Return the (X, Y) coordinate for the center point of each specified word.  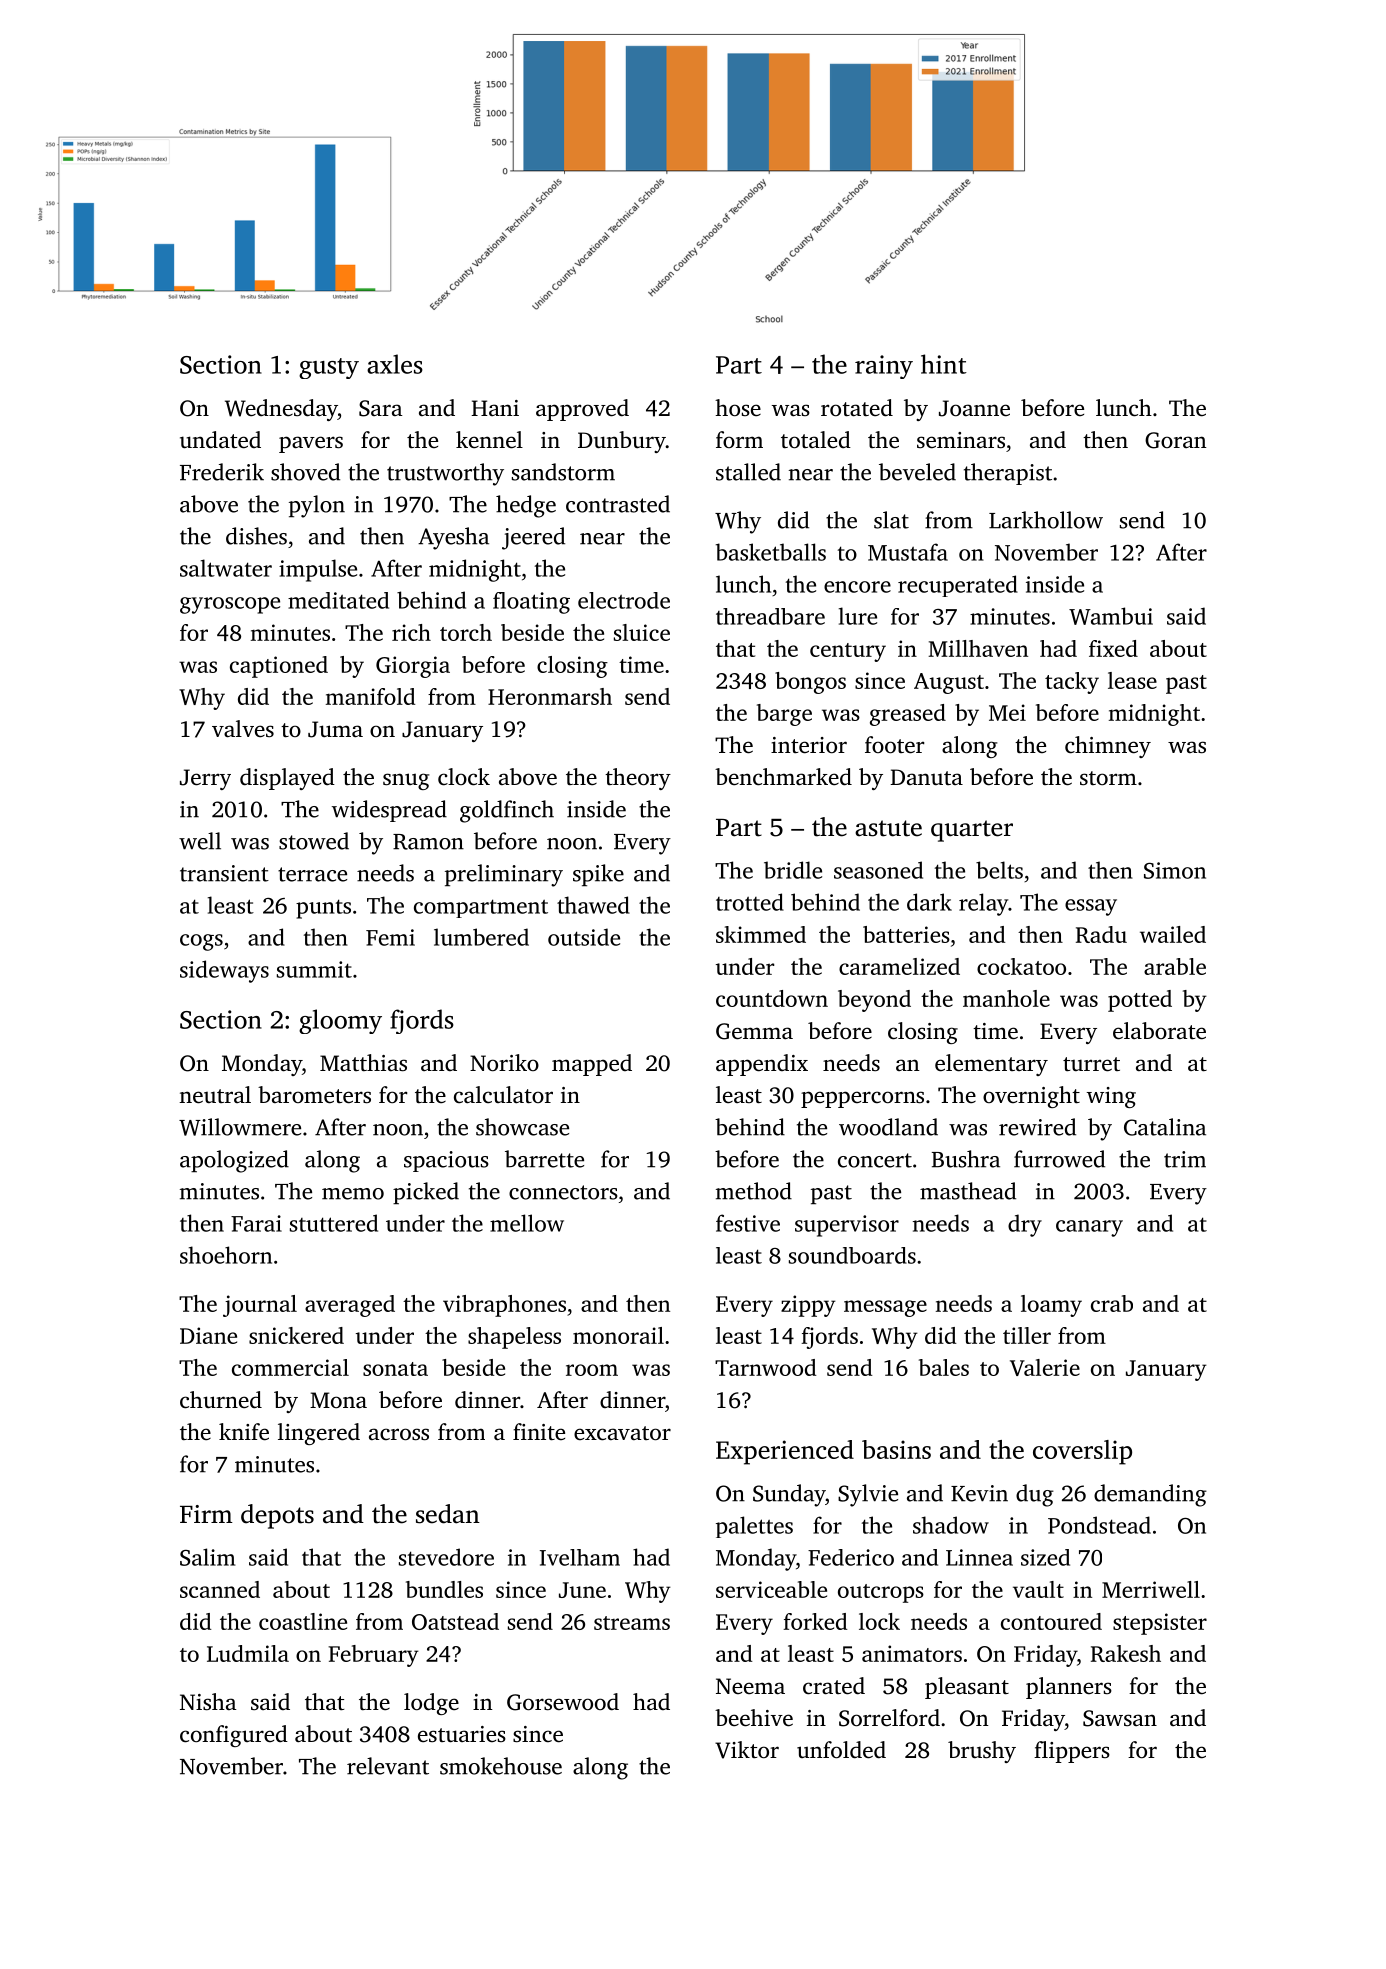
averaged (350, 1306)
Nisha (208, 1701)
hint (944, 364)
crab (1112, 1303)
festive (748, 1223)
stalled (748, 472)
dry (1025, 1225)
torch (466, 632)
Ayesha (453, 538)
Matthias (363, 1062)
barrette (544, 1159)
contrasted (618, 504)
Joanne (974, 408)
